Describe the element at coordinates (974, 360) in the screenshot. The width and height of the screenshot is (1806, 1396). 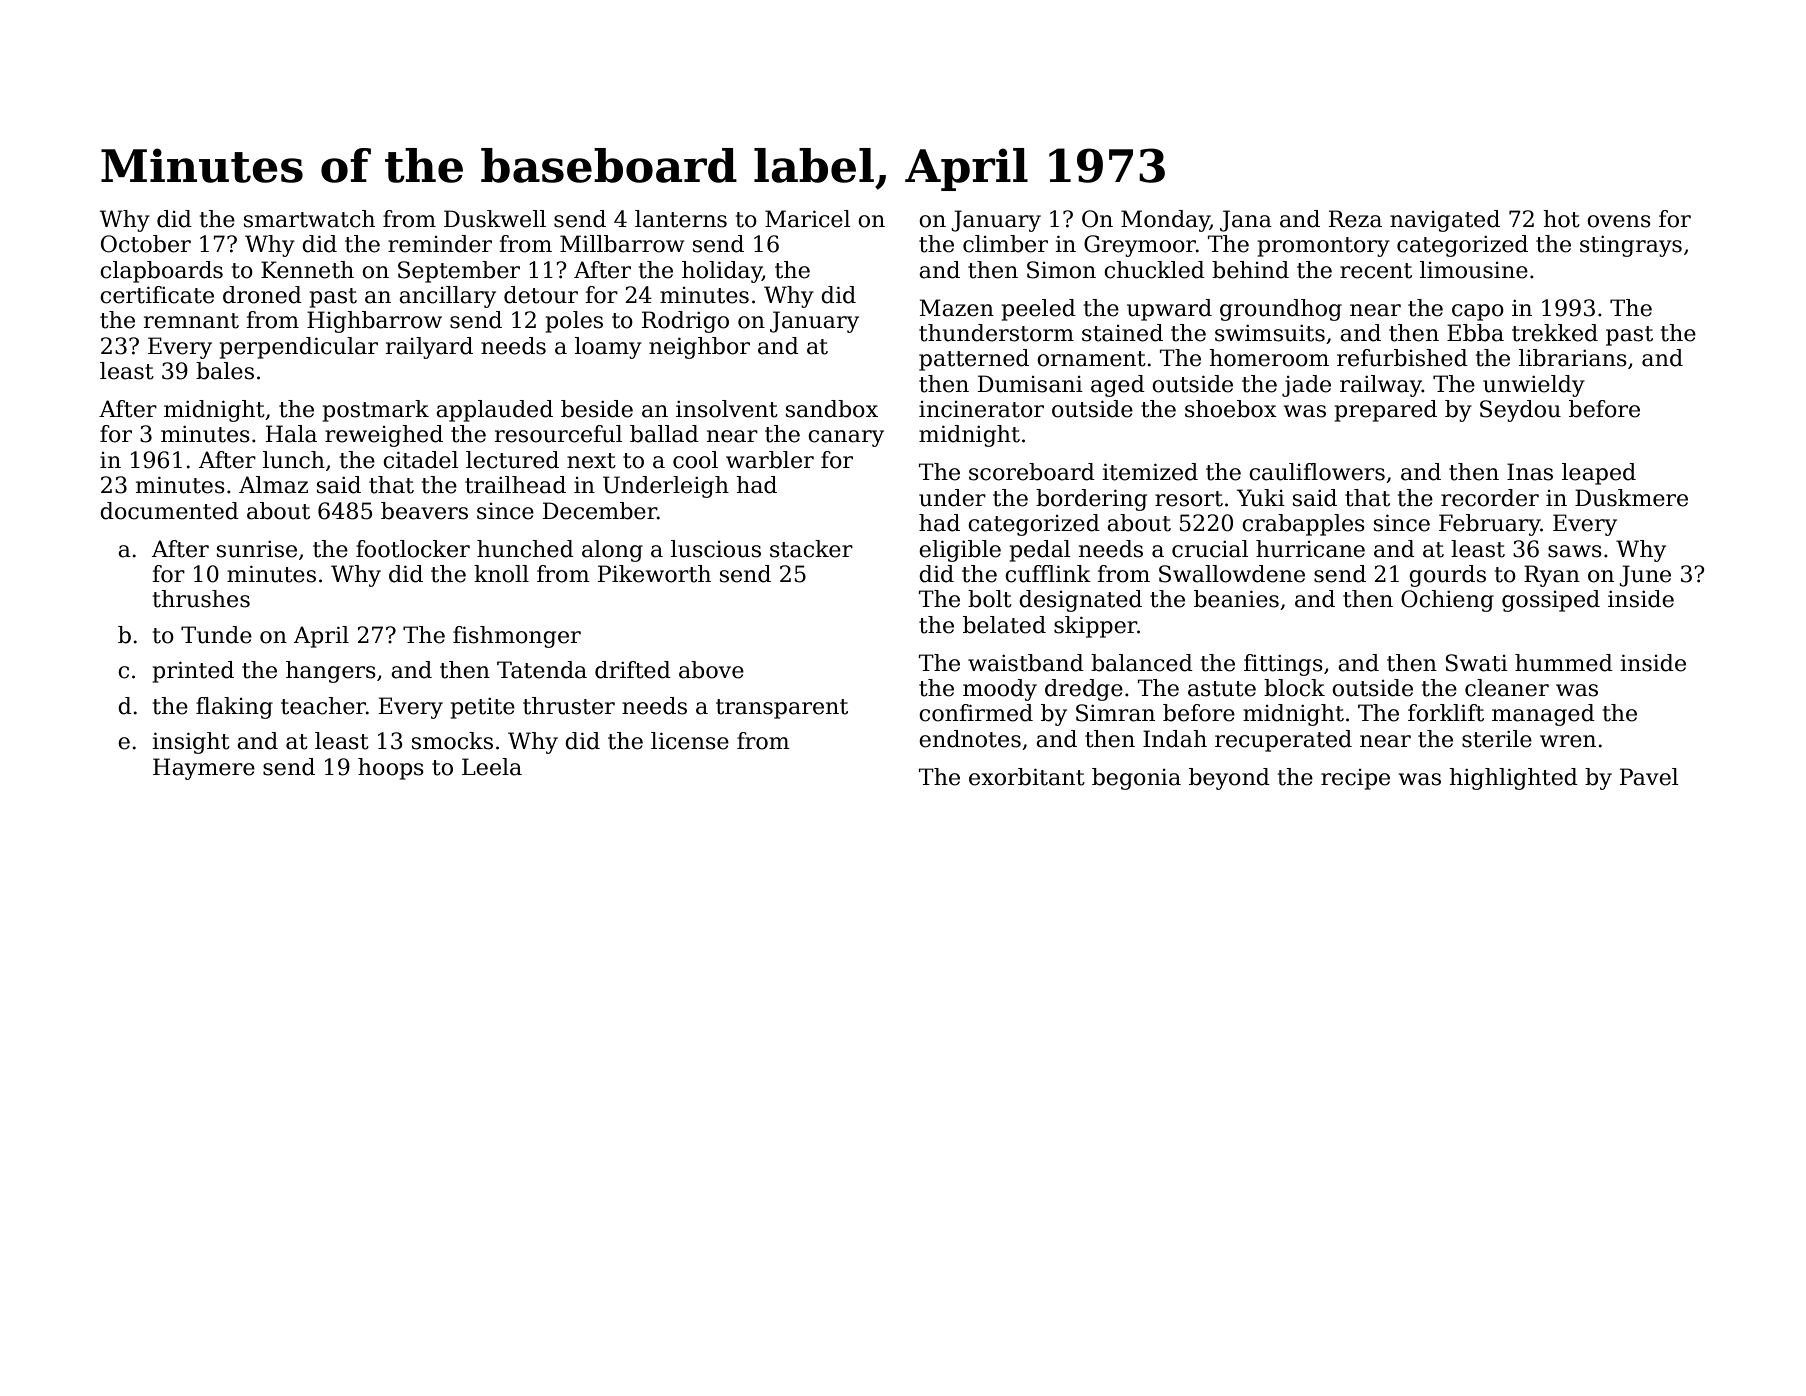
I see `patterned` at that location.
